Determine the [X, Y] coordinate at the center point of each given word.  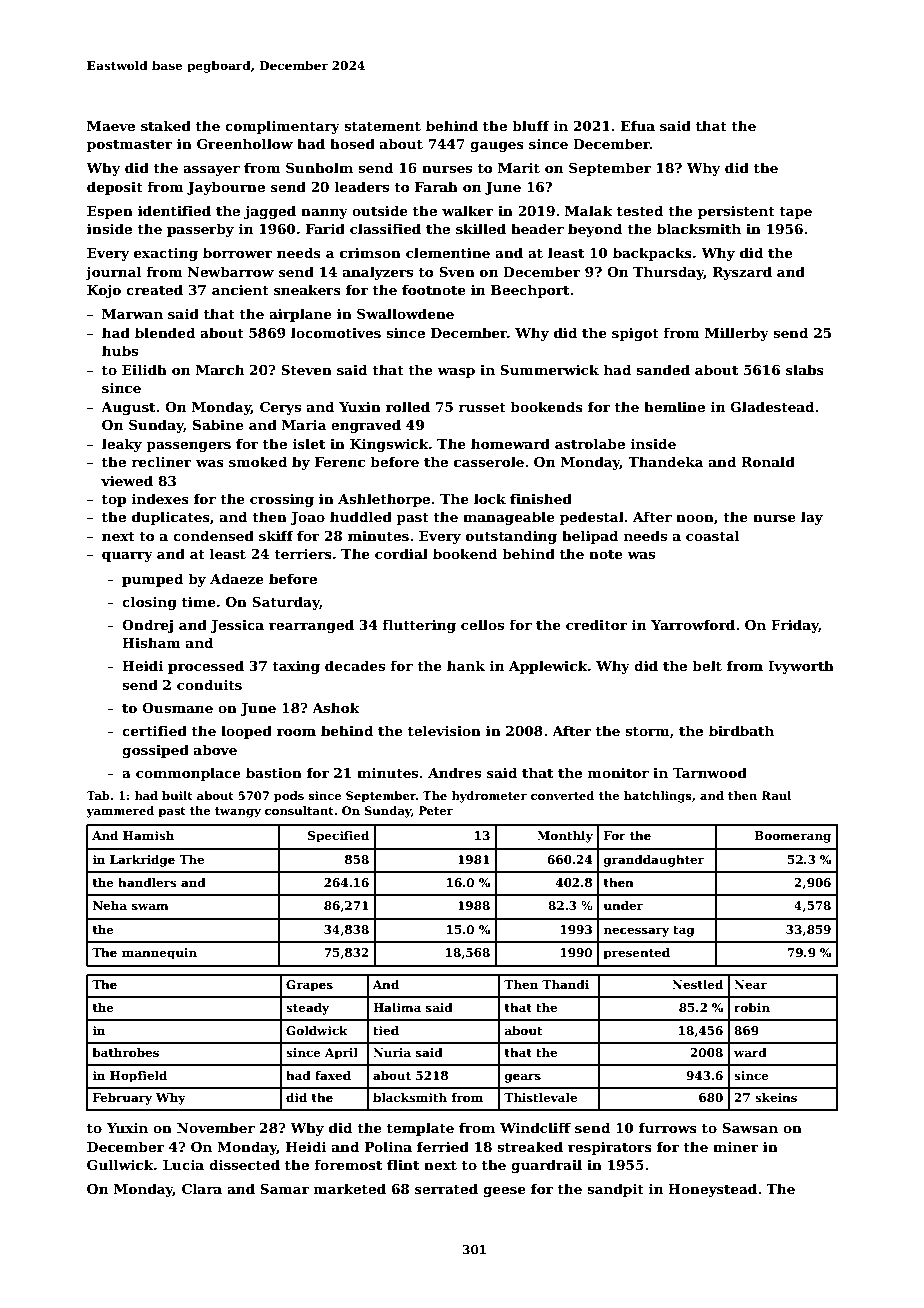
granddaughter [654, 861]
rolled [408, 406]
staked [166, 125]
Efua [638, 125]
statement [382, 126]
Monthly [565, 837]
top [114, 501]
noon [695, 518]
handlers [147, 882]
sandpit [615, 1190]
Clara [202, 1188]
